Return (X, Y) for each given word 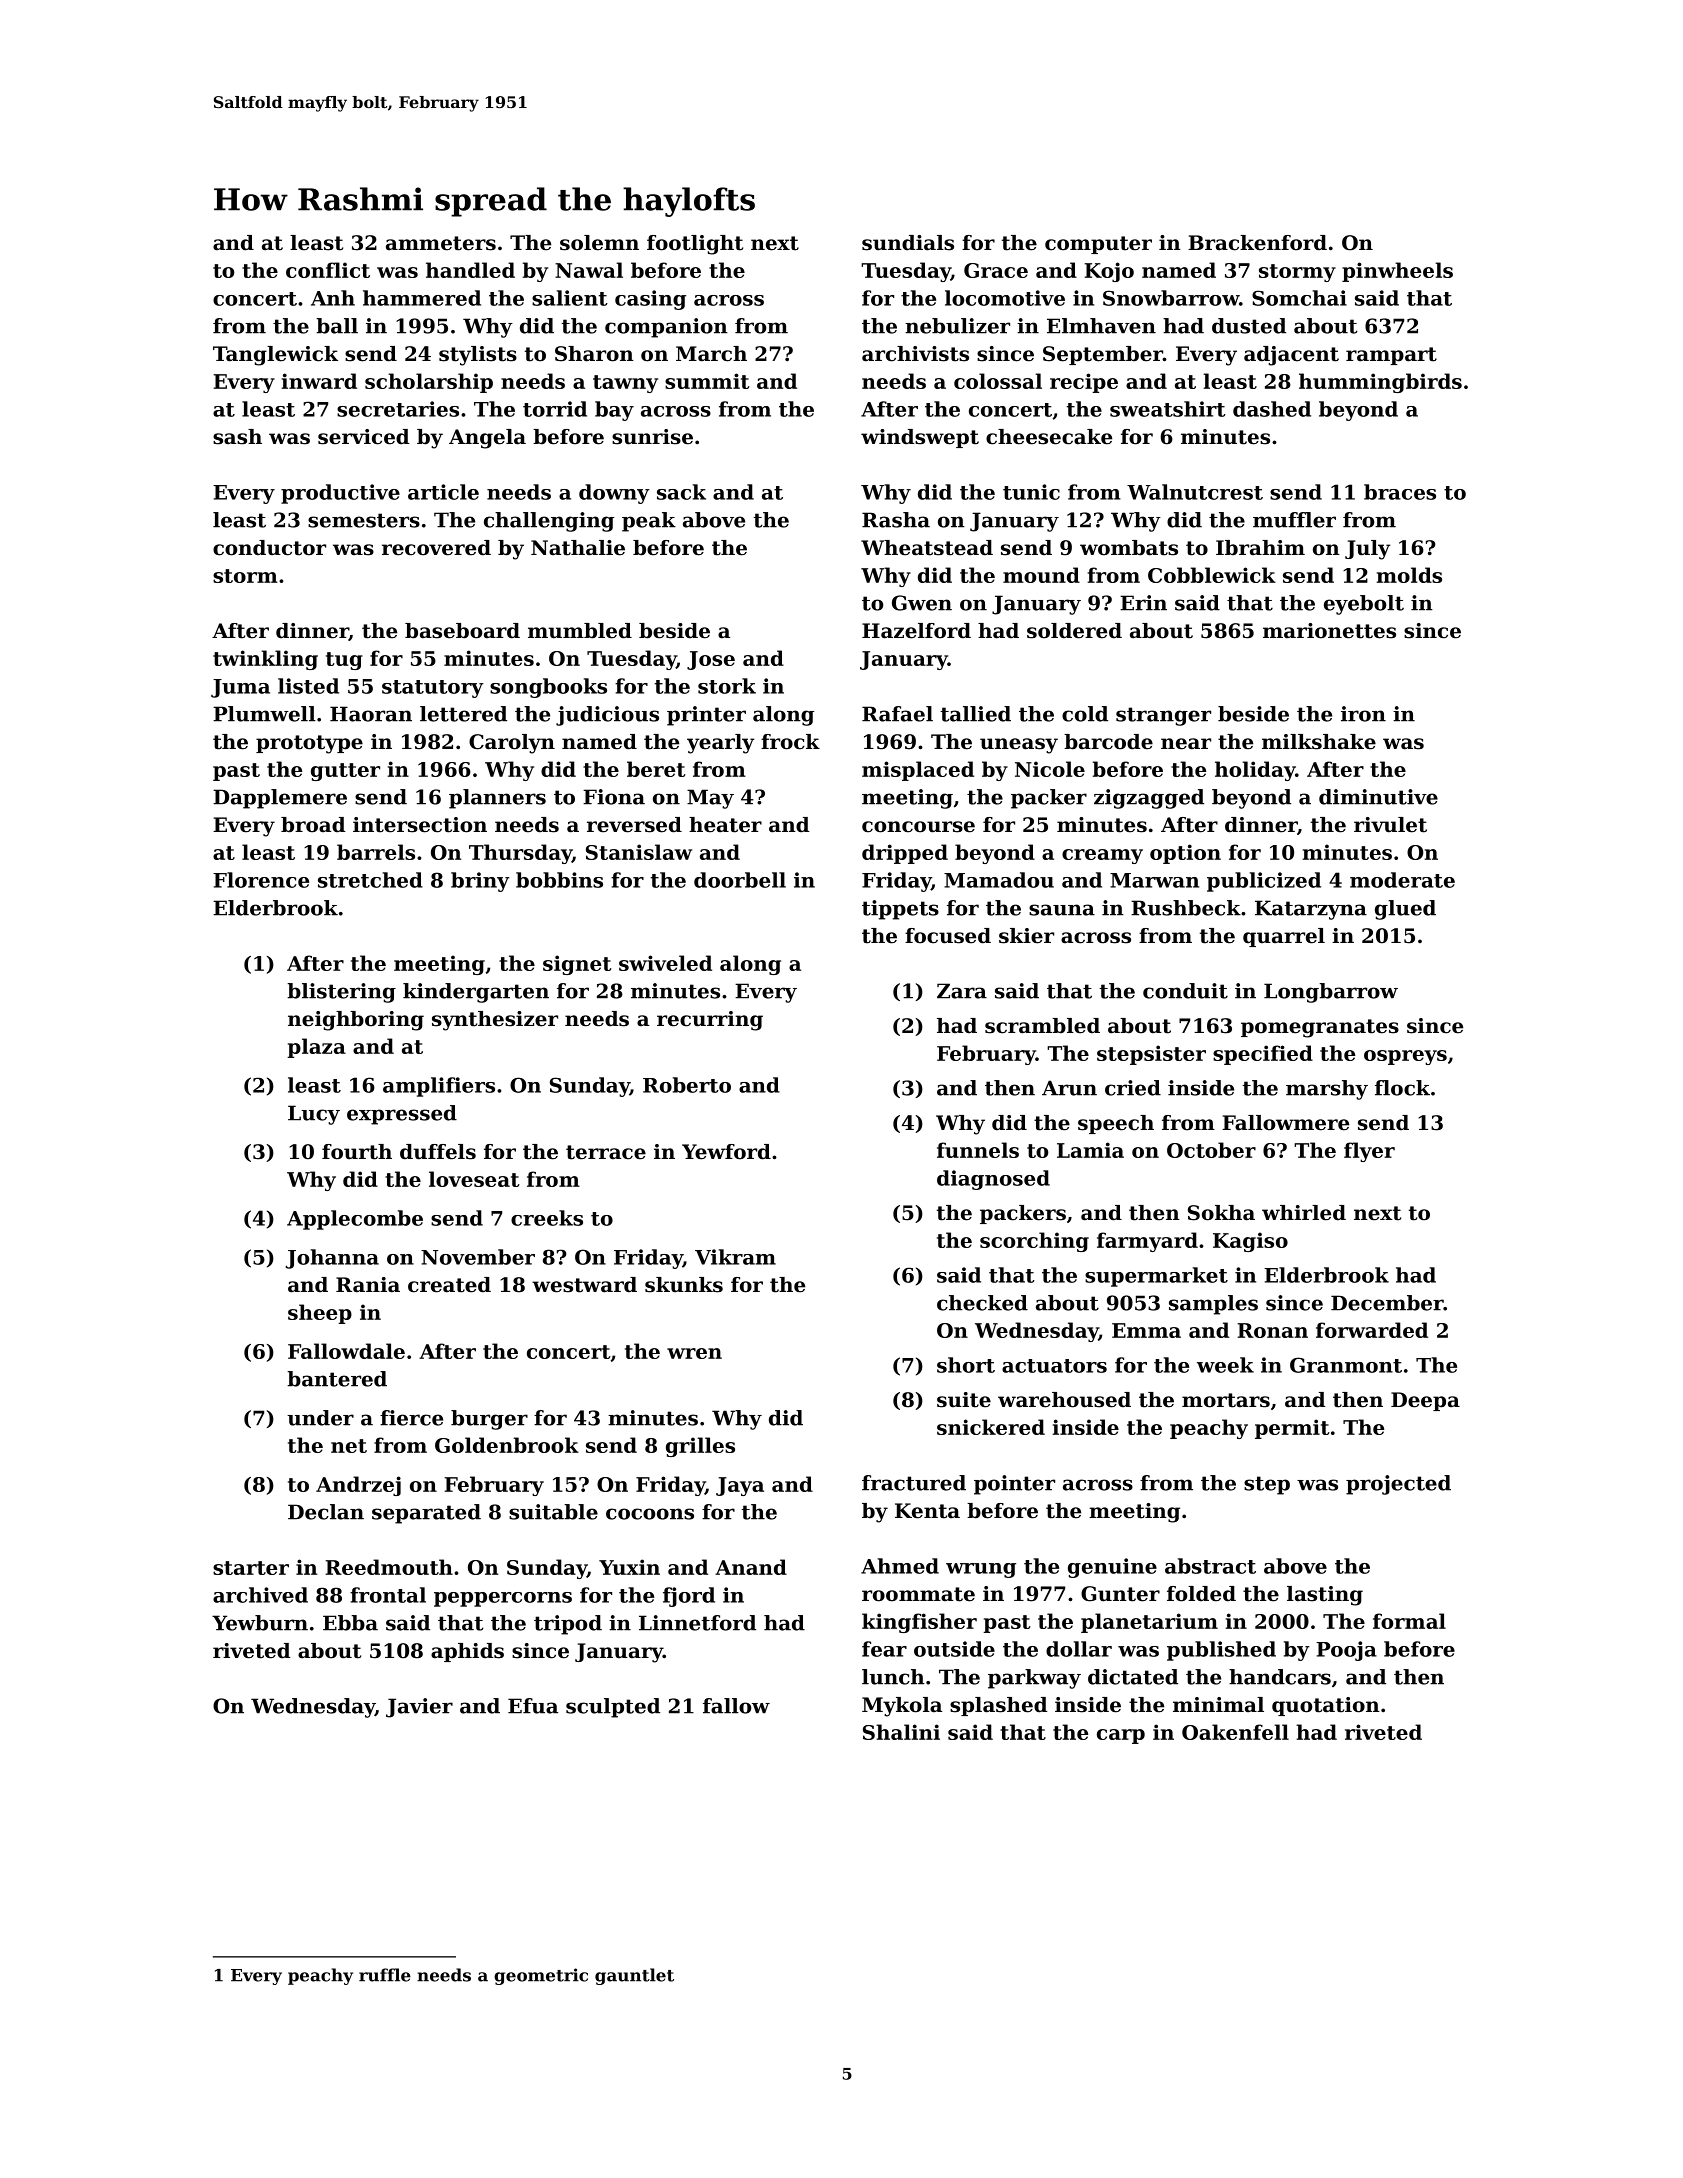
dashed (1272, 409)
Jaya (740, 1486)
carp (1121, 1736)
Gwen (922, 603)
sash (237, 437)
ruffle (385, 1975)
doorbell (740, 880)
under (320, 1418)
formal (1409, 1621)
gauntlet (634, 1976)
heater (725, 825)
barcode (1108, 742)
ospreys (1405, 1057)
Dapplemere (280, 799)
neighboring (356, 1021)
